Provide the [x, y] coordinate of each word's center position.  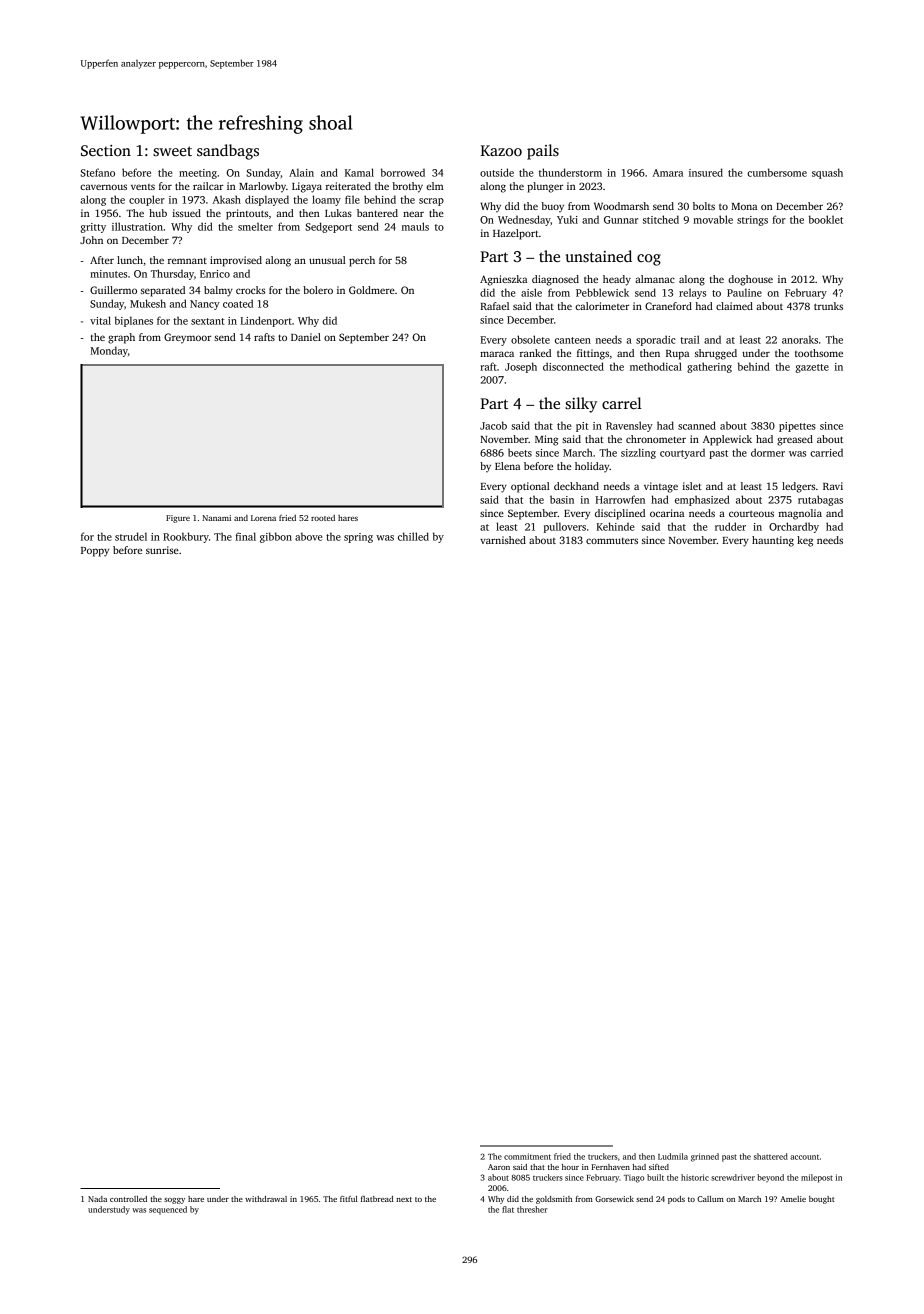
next [404, 1199]
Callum [710, 1199]
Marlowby [262, 187]
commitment [527, 1156]
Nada [97, 1199]
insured [706, 172]
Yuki [567, 219]
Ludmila [673, 1156]
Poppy [95, 552]
